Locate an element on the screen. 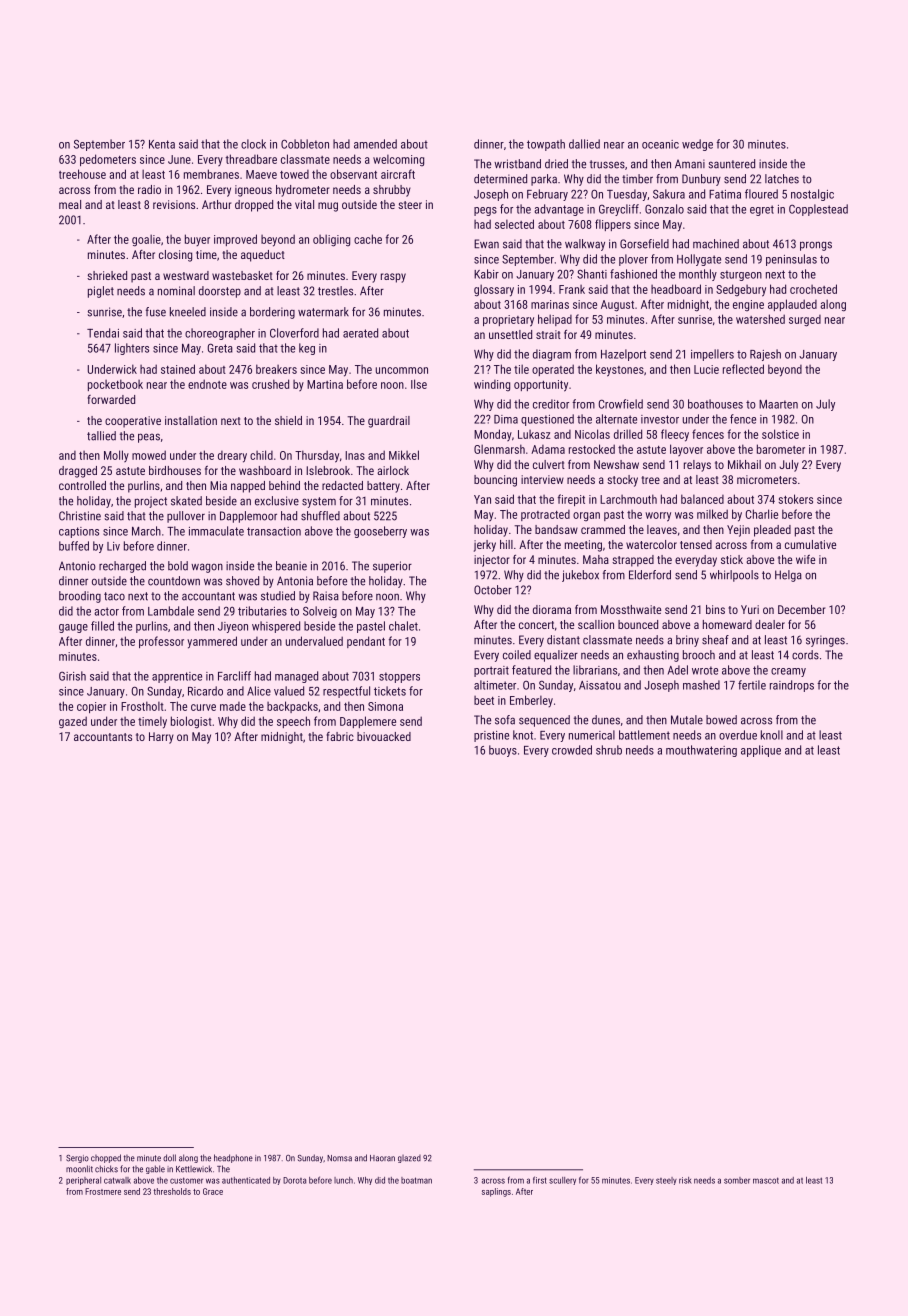  amended is located at coordinates (375, 144).
